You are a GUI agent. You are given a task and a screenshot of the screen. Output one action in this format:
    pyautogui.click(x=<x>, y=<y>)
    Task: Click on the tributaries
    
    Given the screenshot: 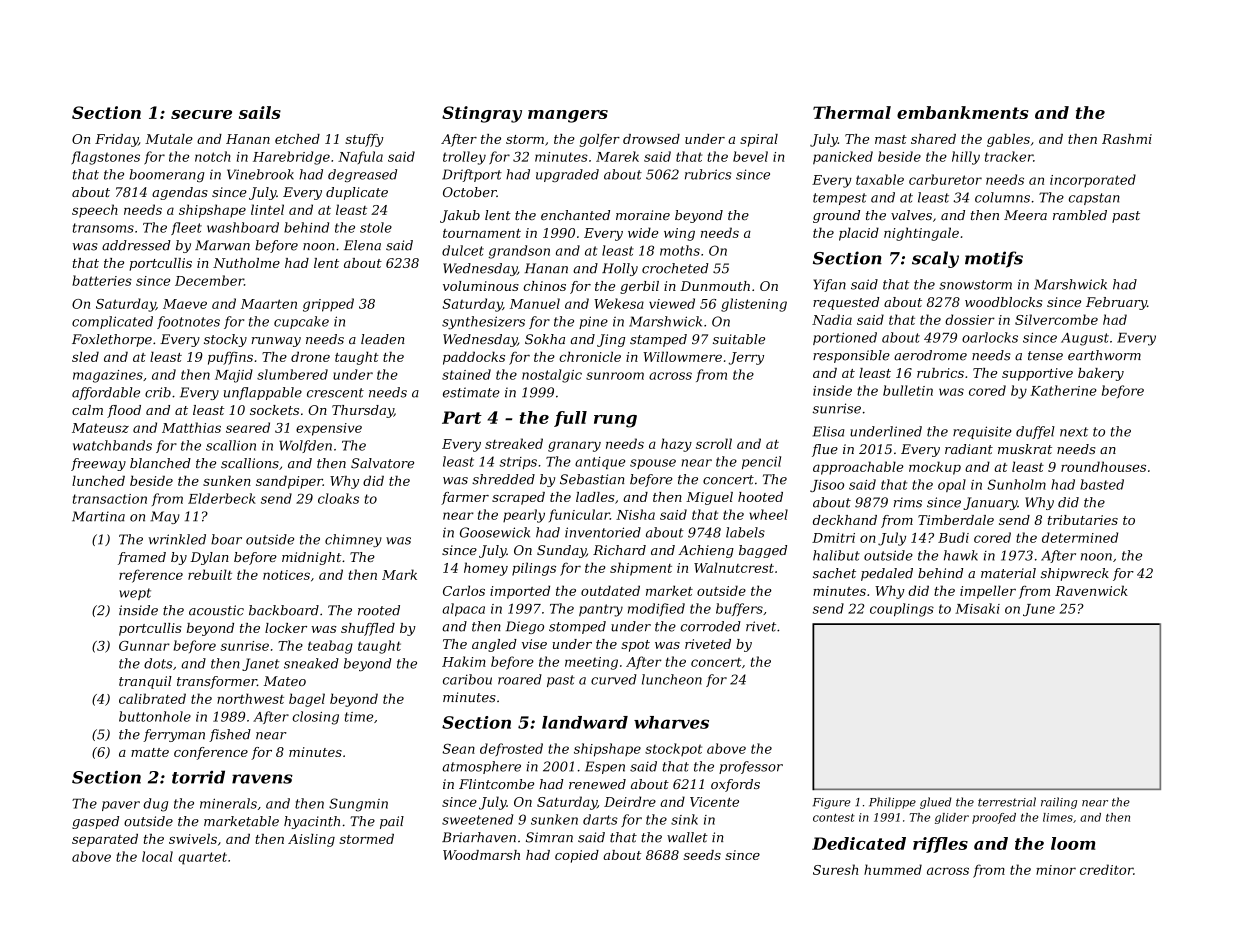 What is the action you would take?
    pyautogui.click(x=1083, y=520)
